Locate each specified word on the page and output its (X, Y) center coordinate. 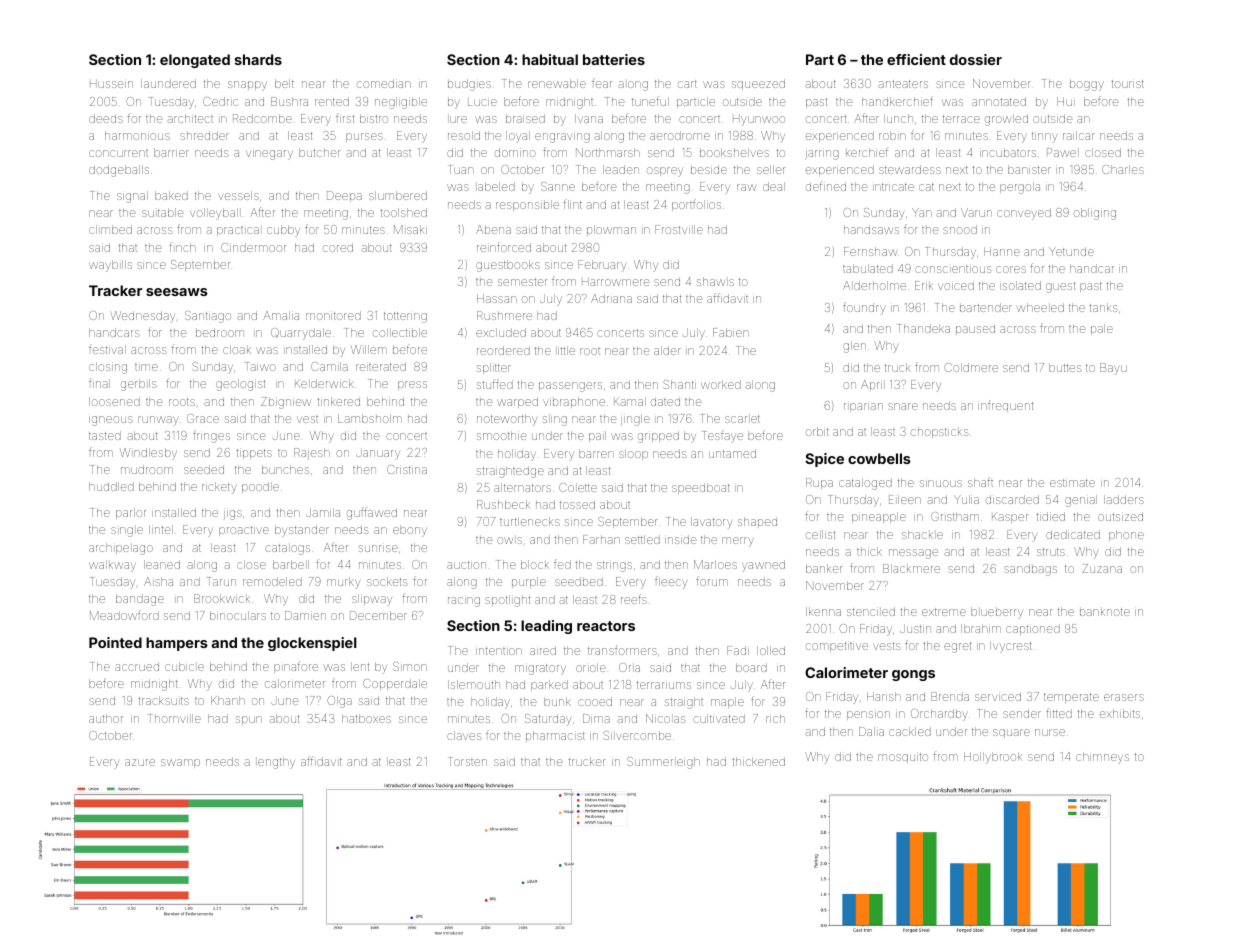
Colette (578, 487)
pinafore (296, 668)
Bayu (1113, 369)
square (1011, 733)
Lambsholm (370, 418)
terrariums (664, 685)
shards (258, 59)
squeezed (758, 84)
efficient (916, 59)
